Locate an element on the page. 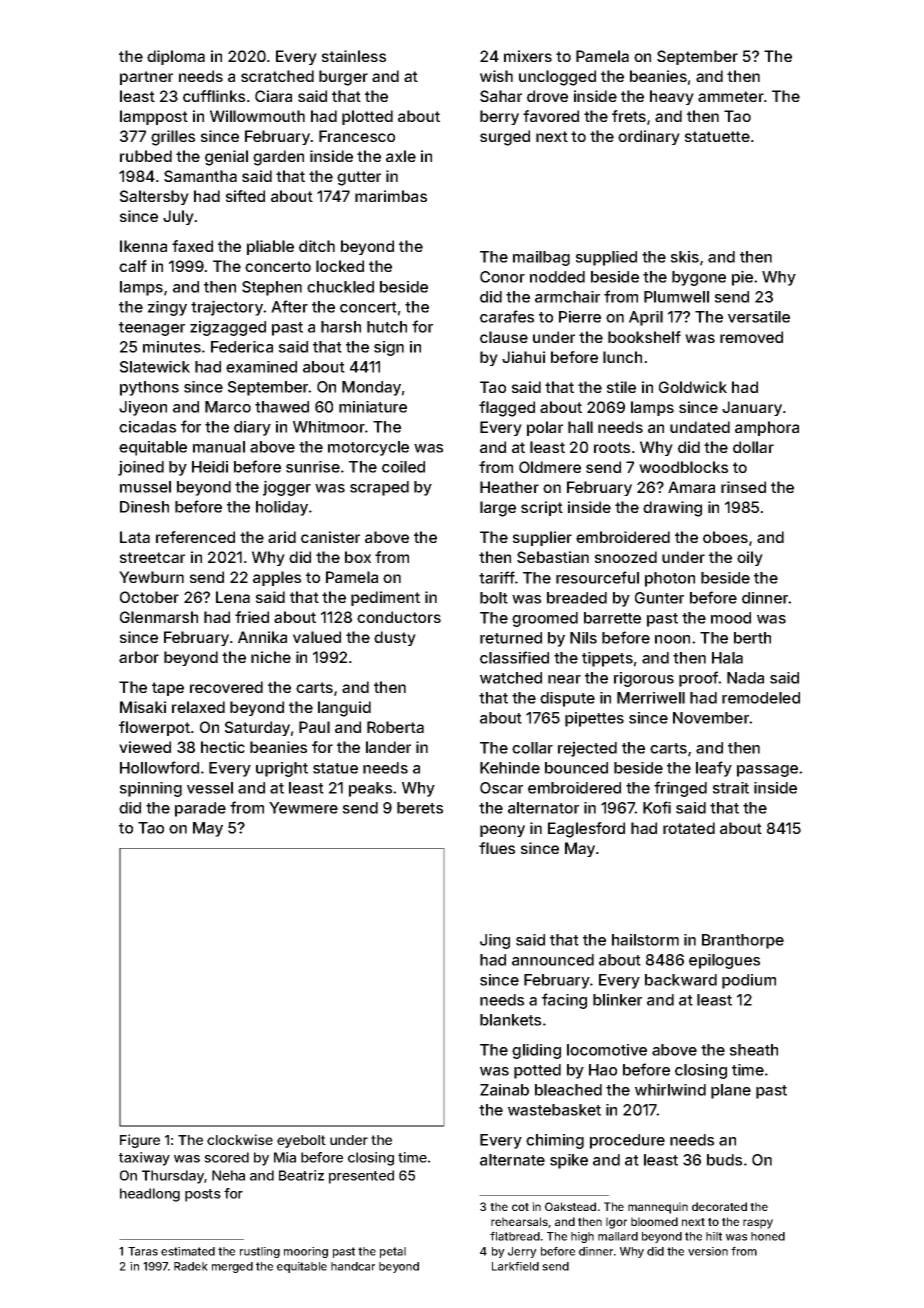 This document has height=1308, width=924. Taras is located at coordinates (143, 1251).
